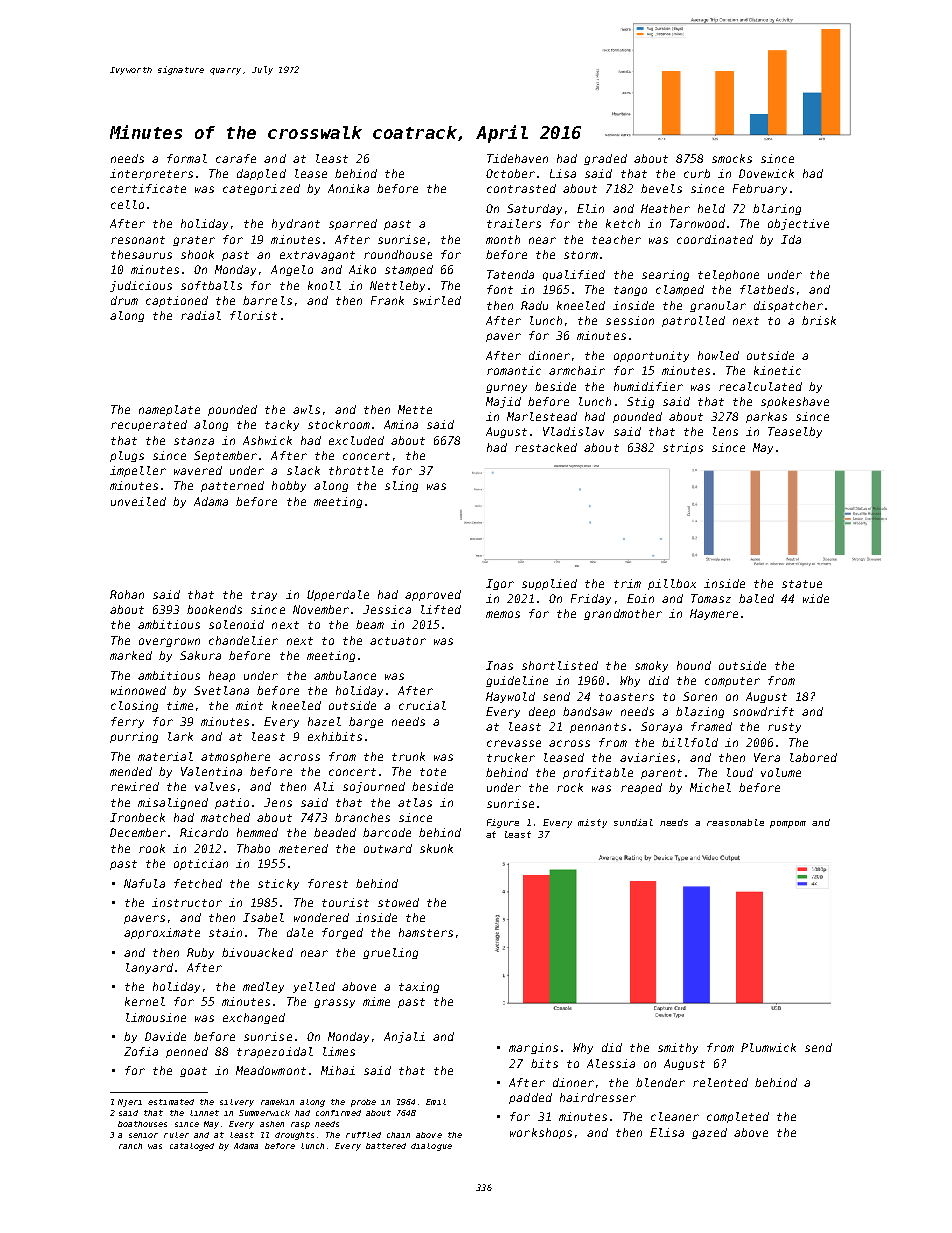  I want to click on Haymere, so click(714, 614).
